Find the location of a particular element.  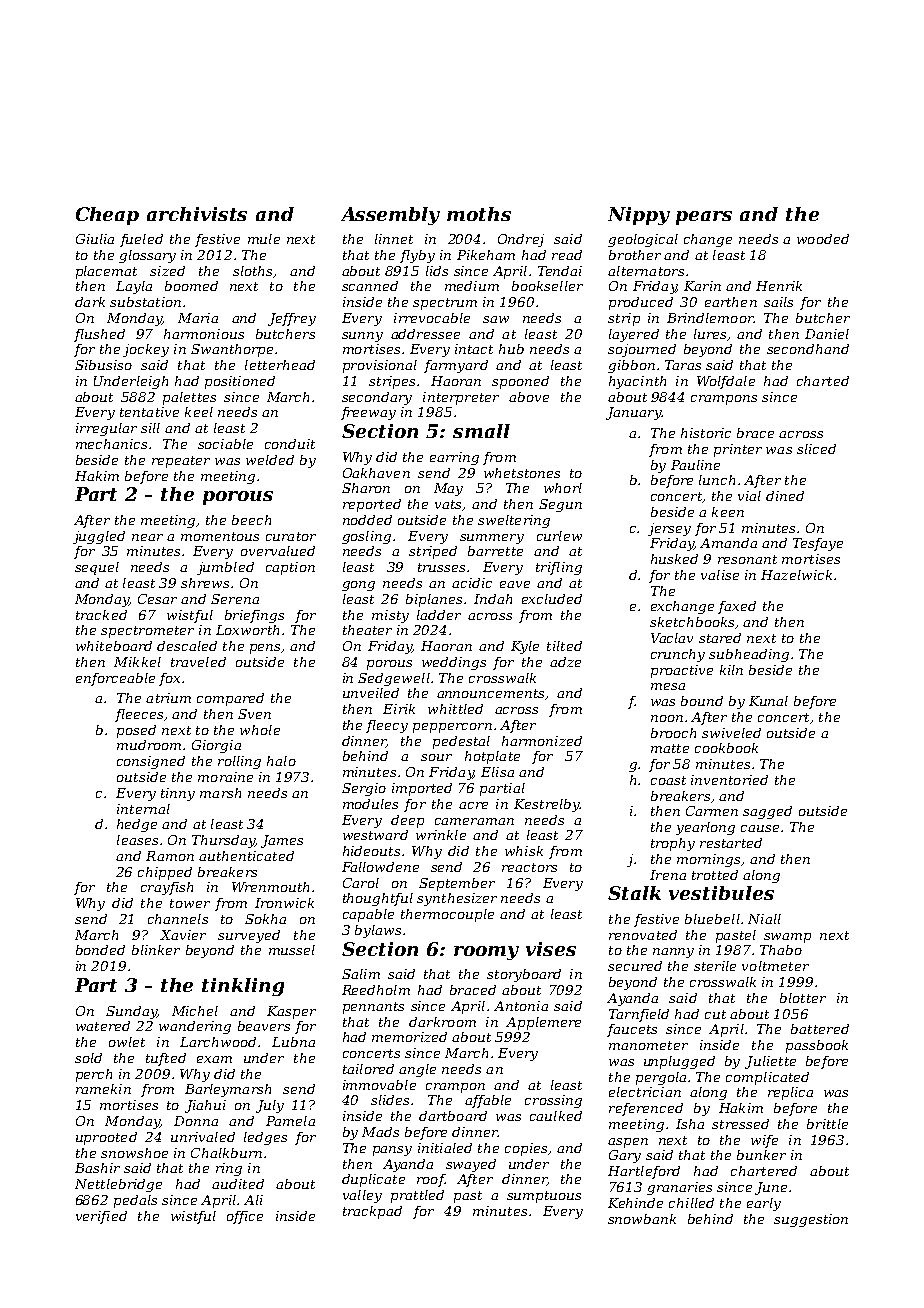

sized is located at coordinates (167, 271).
